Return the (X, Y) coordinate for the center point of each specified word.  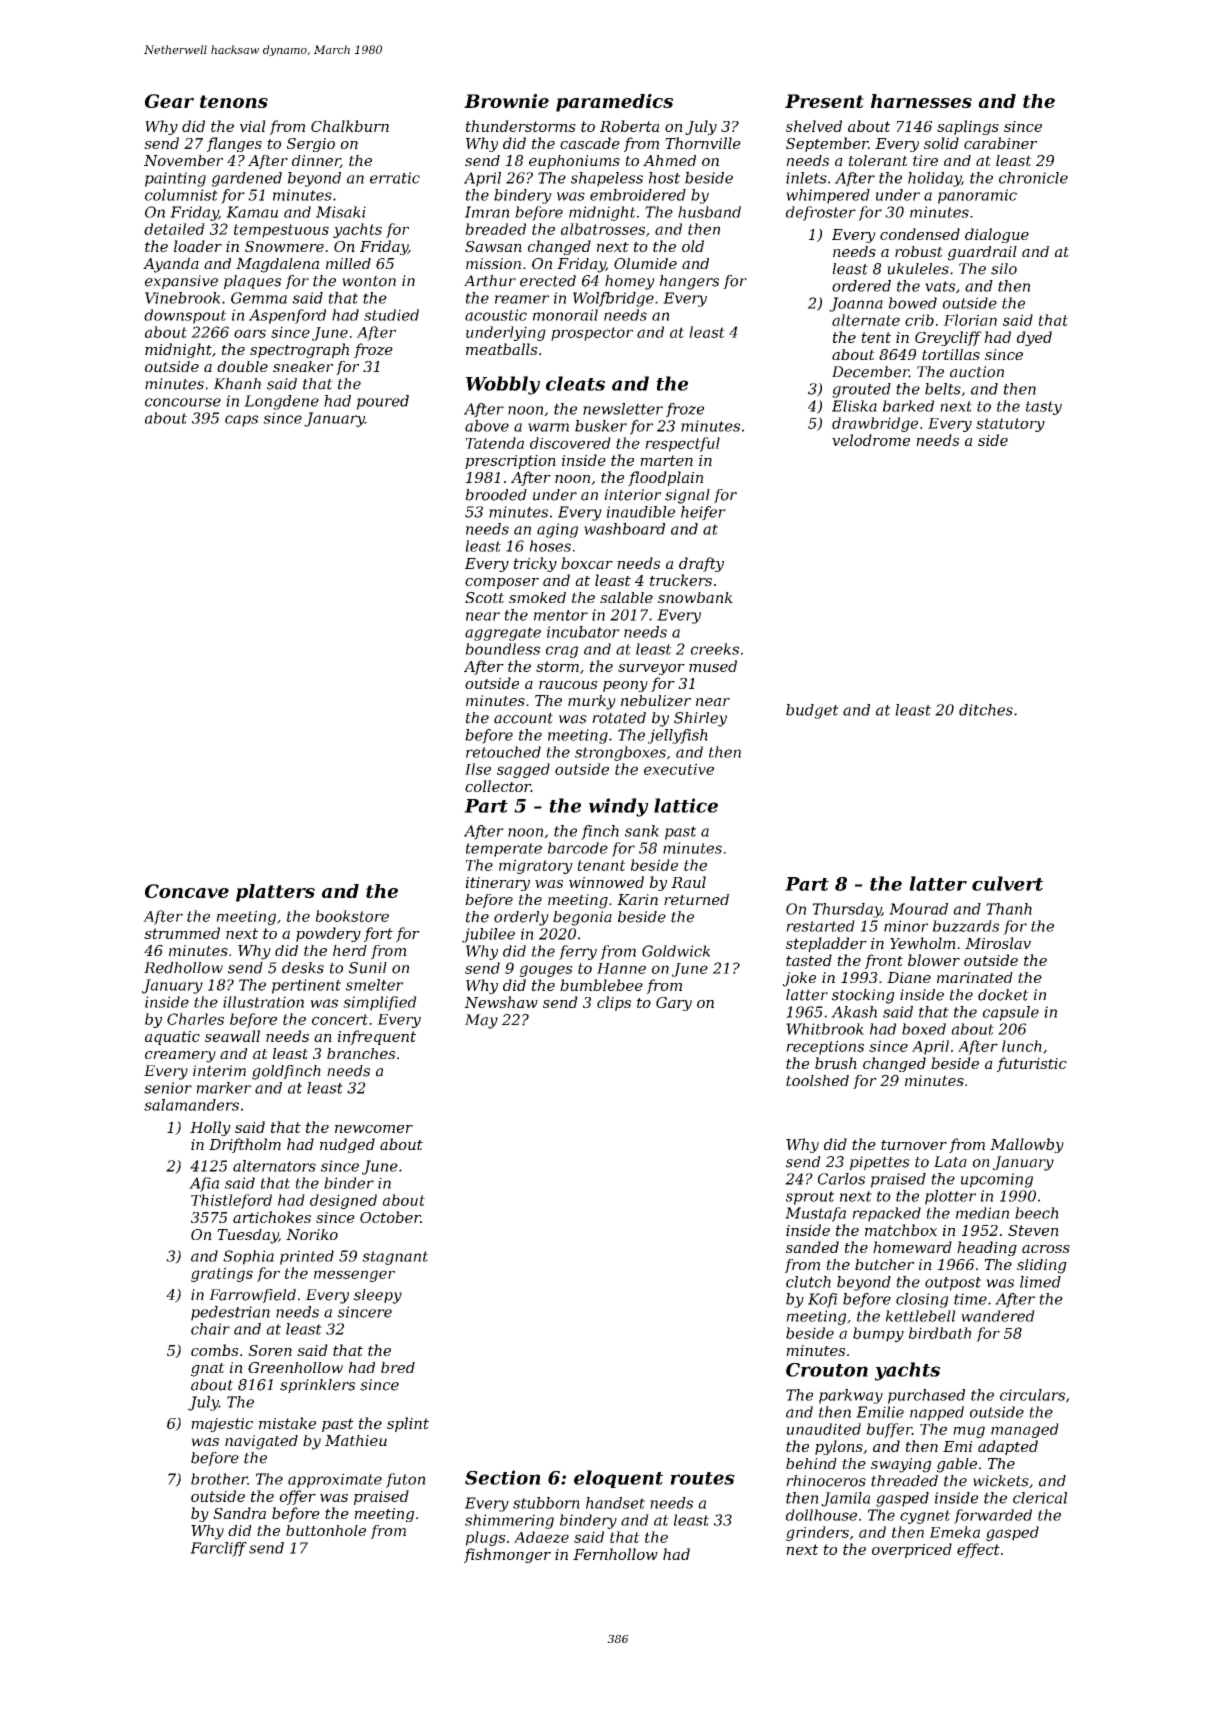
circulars (1032, 1395)
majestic (222, 1425)
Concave (187, 891)
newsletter (623, 409)
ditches (986, 710)
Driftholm (245, 1145)
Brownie (506, 101)
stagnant (395, 1258)
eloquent (618, 1479)
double (242, 366)
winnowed (606, 882)
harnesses (921, 101)
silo (1004, 269)
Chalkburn (350, 126)
